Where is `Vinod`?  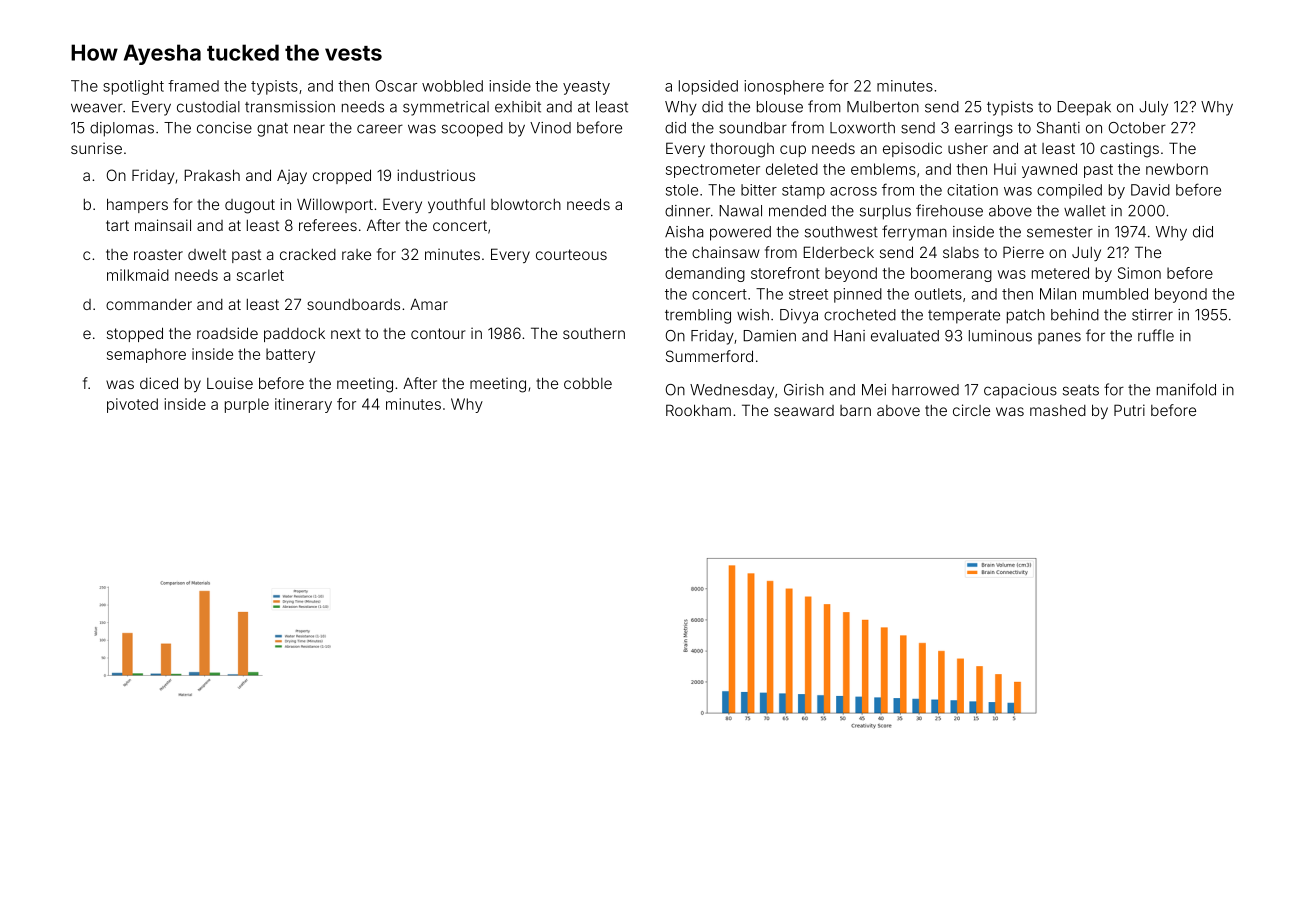
Vinod is located at coordinates (550, 128).
